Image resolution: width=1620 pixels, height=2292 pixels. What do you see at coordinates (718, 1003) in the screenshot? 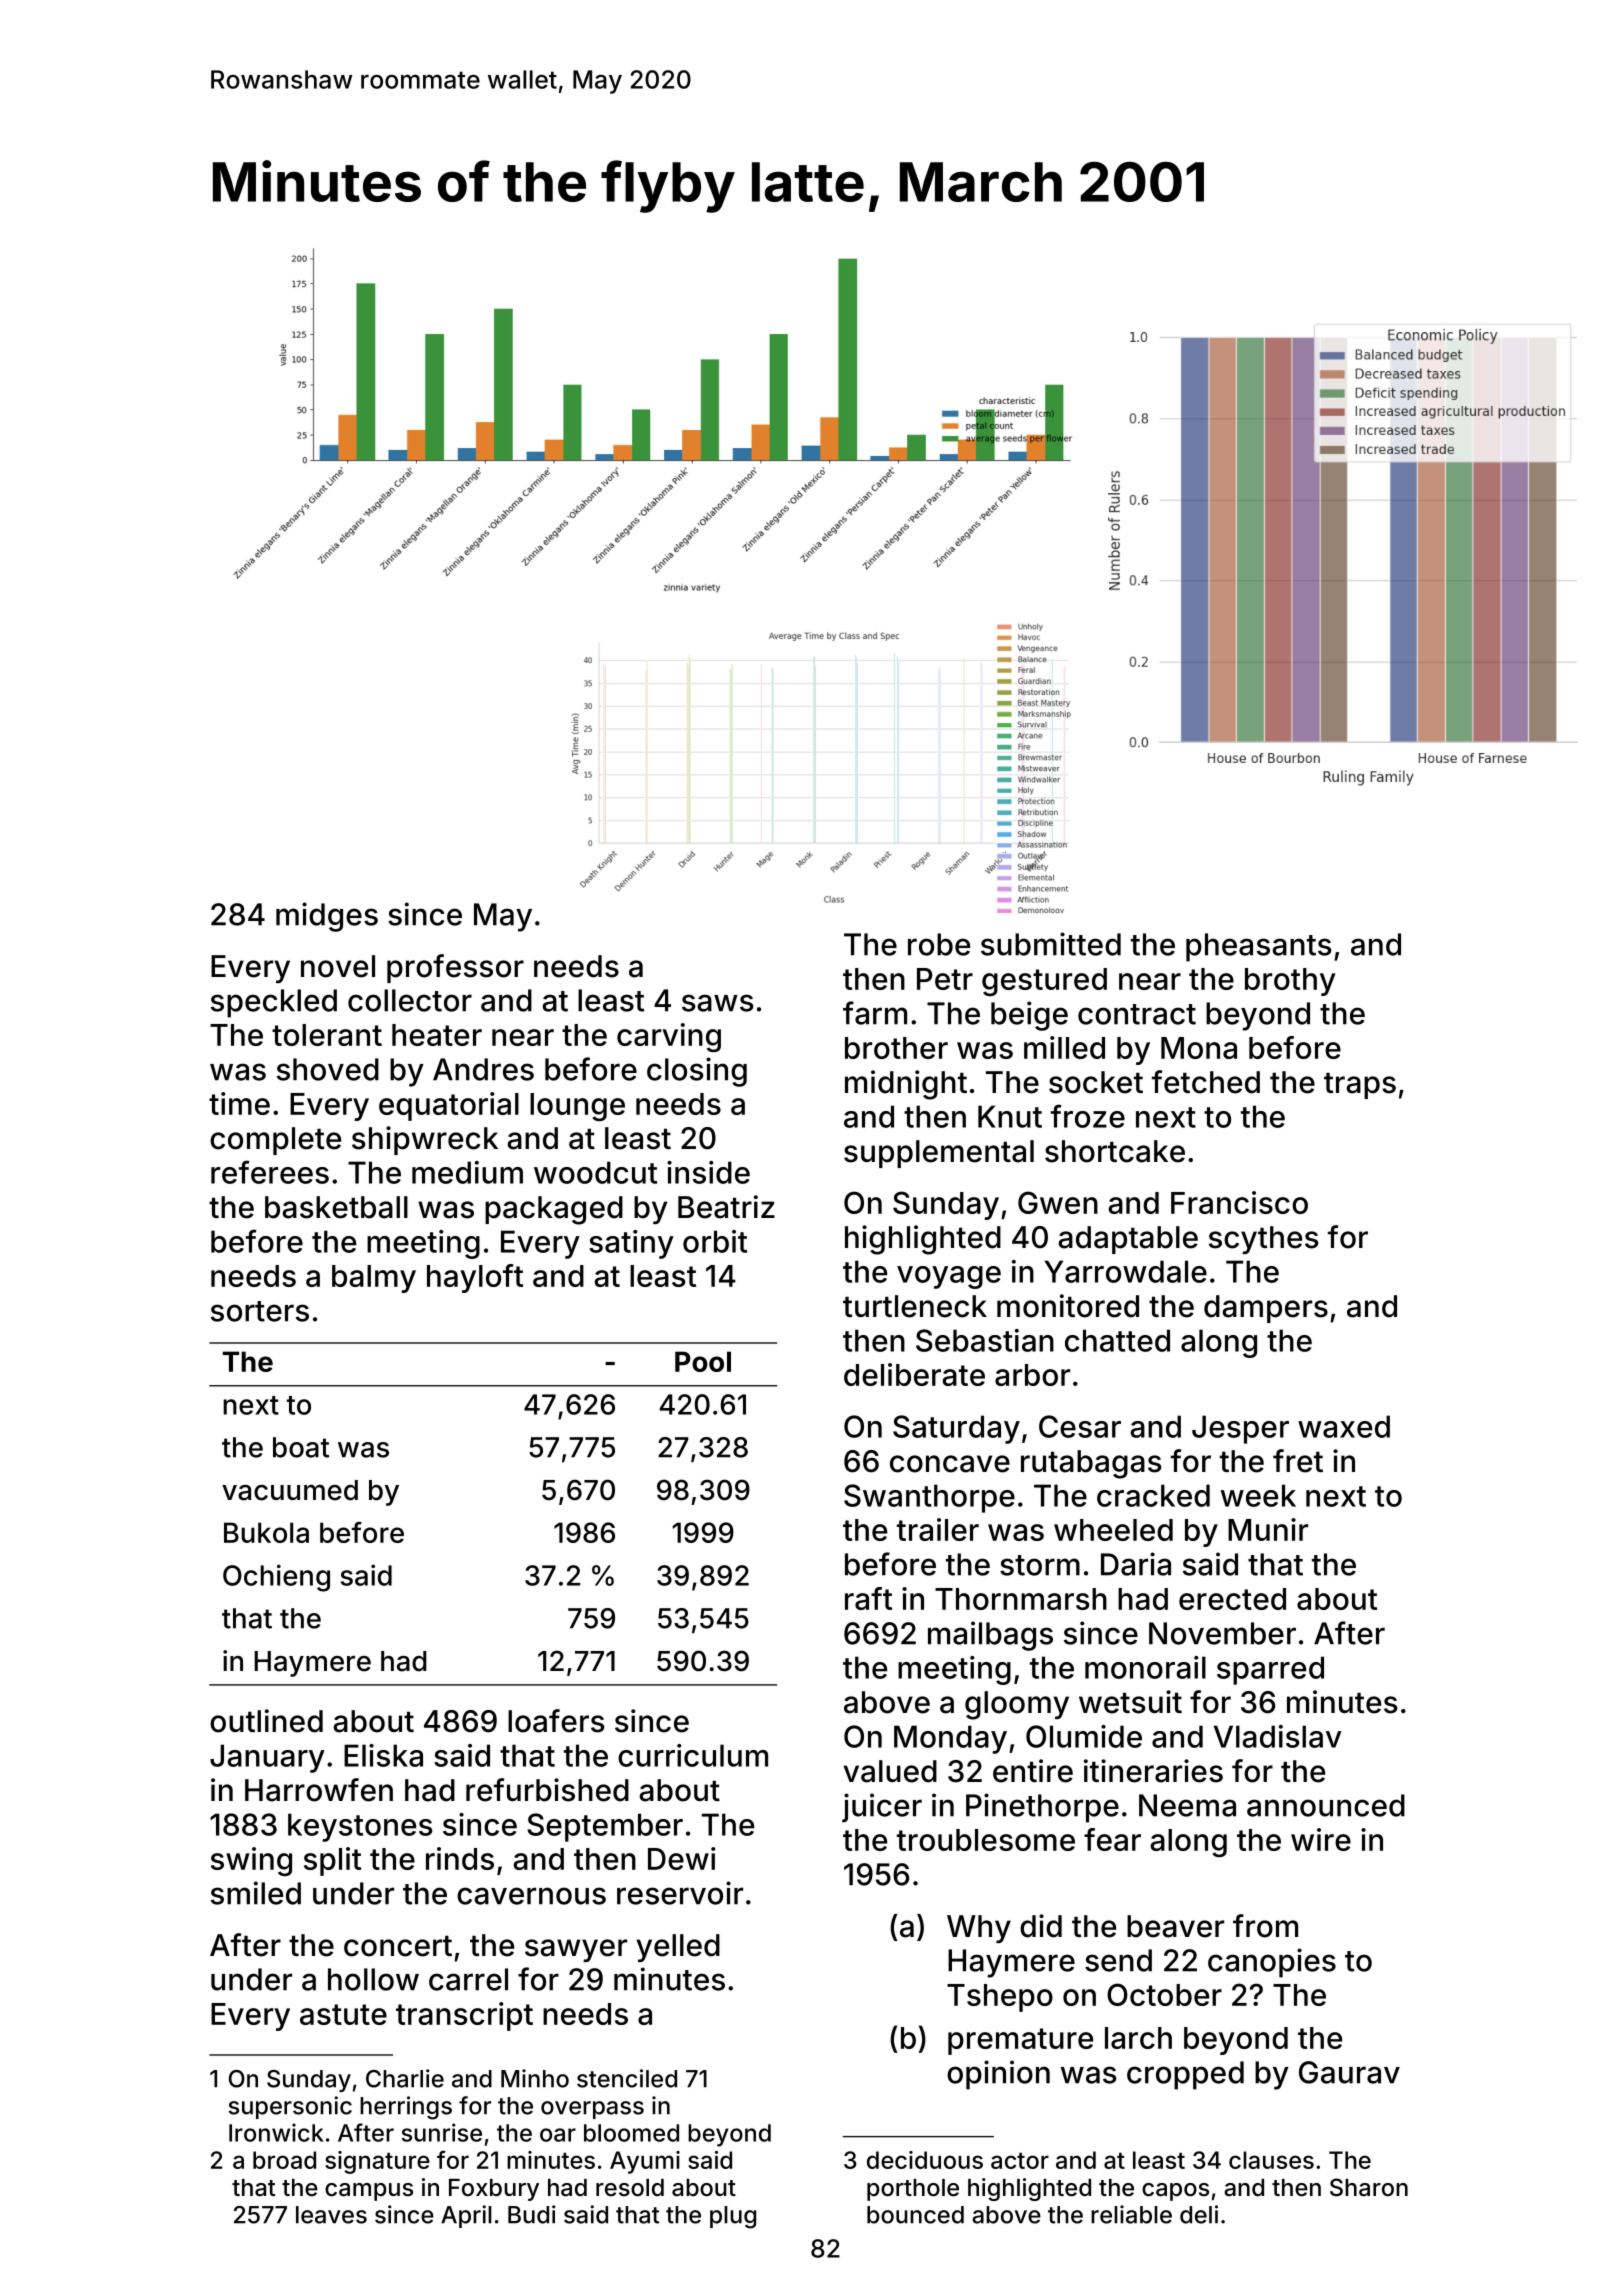
I see `saws` at bounding box center [718, 1003].
